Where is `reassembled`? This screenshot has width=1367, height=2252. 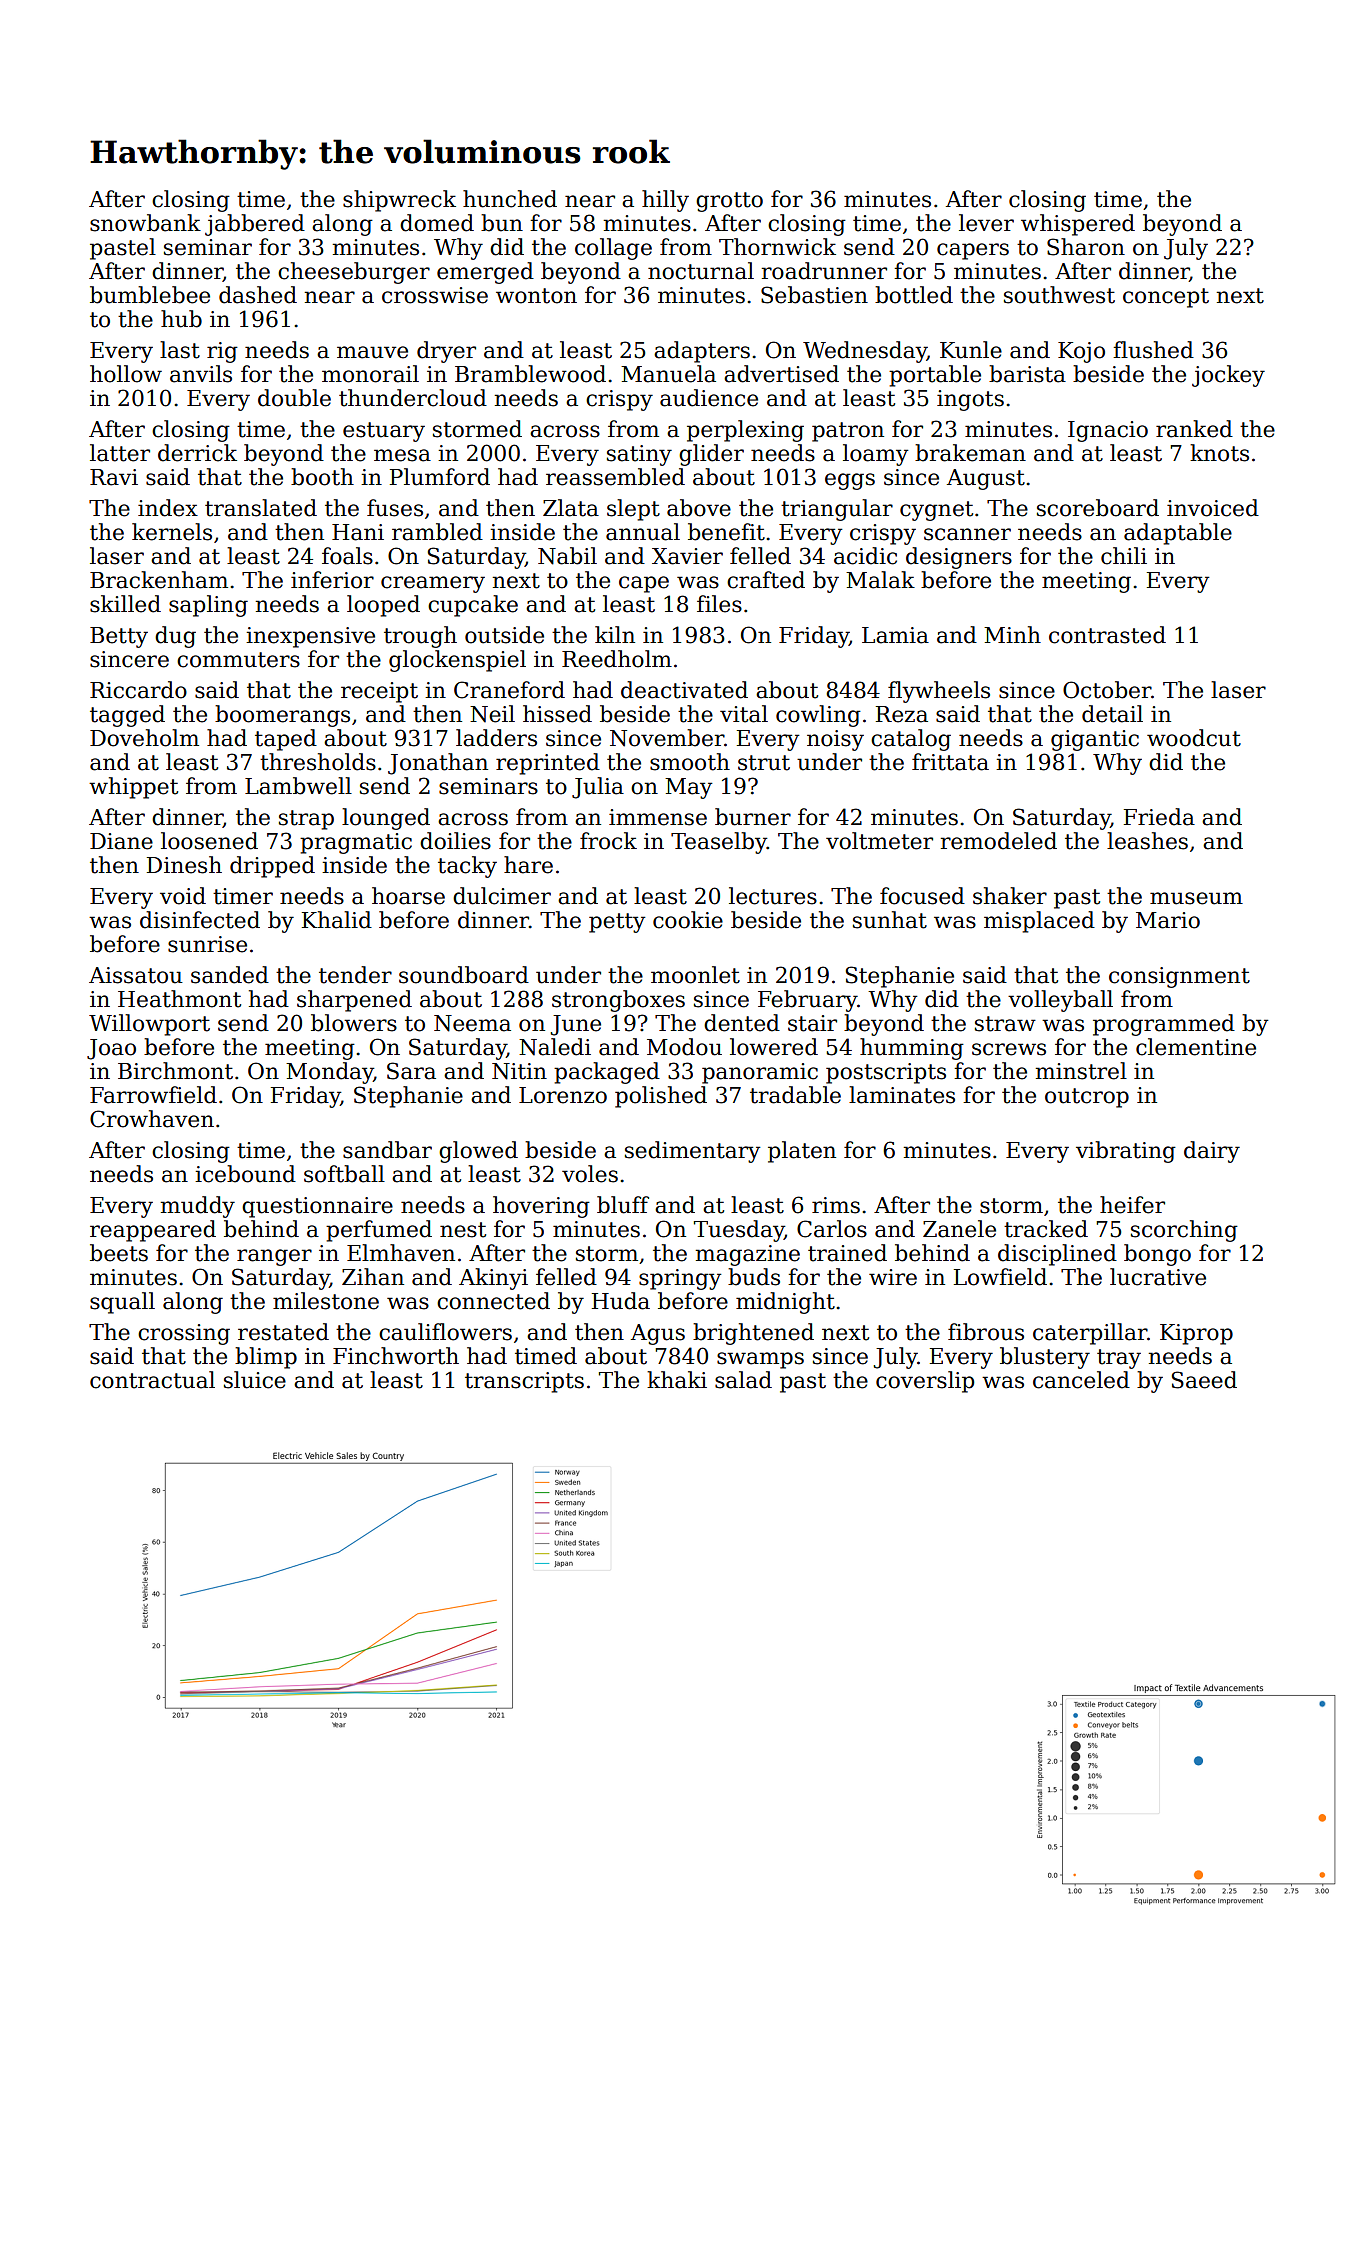 reassembled is located at coordinates (615, 477).
